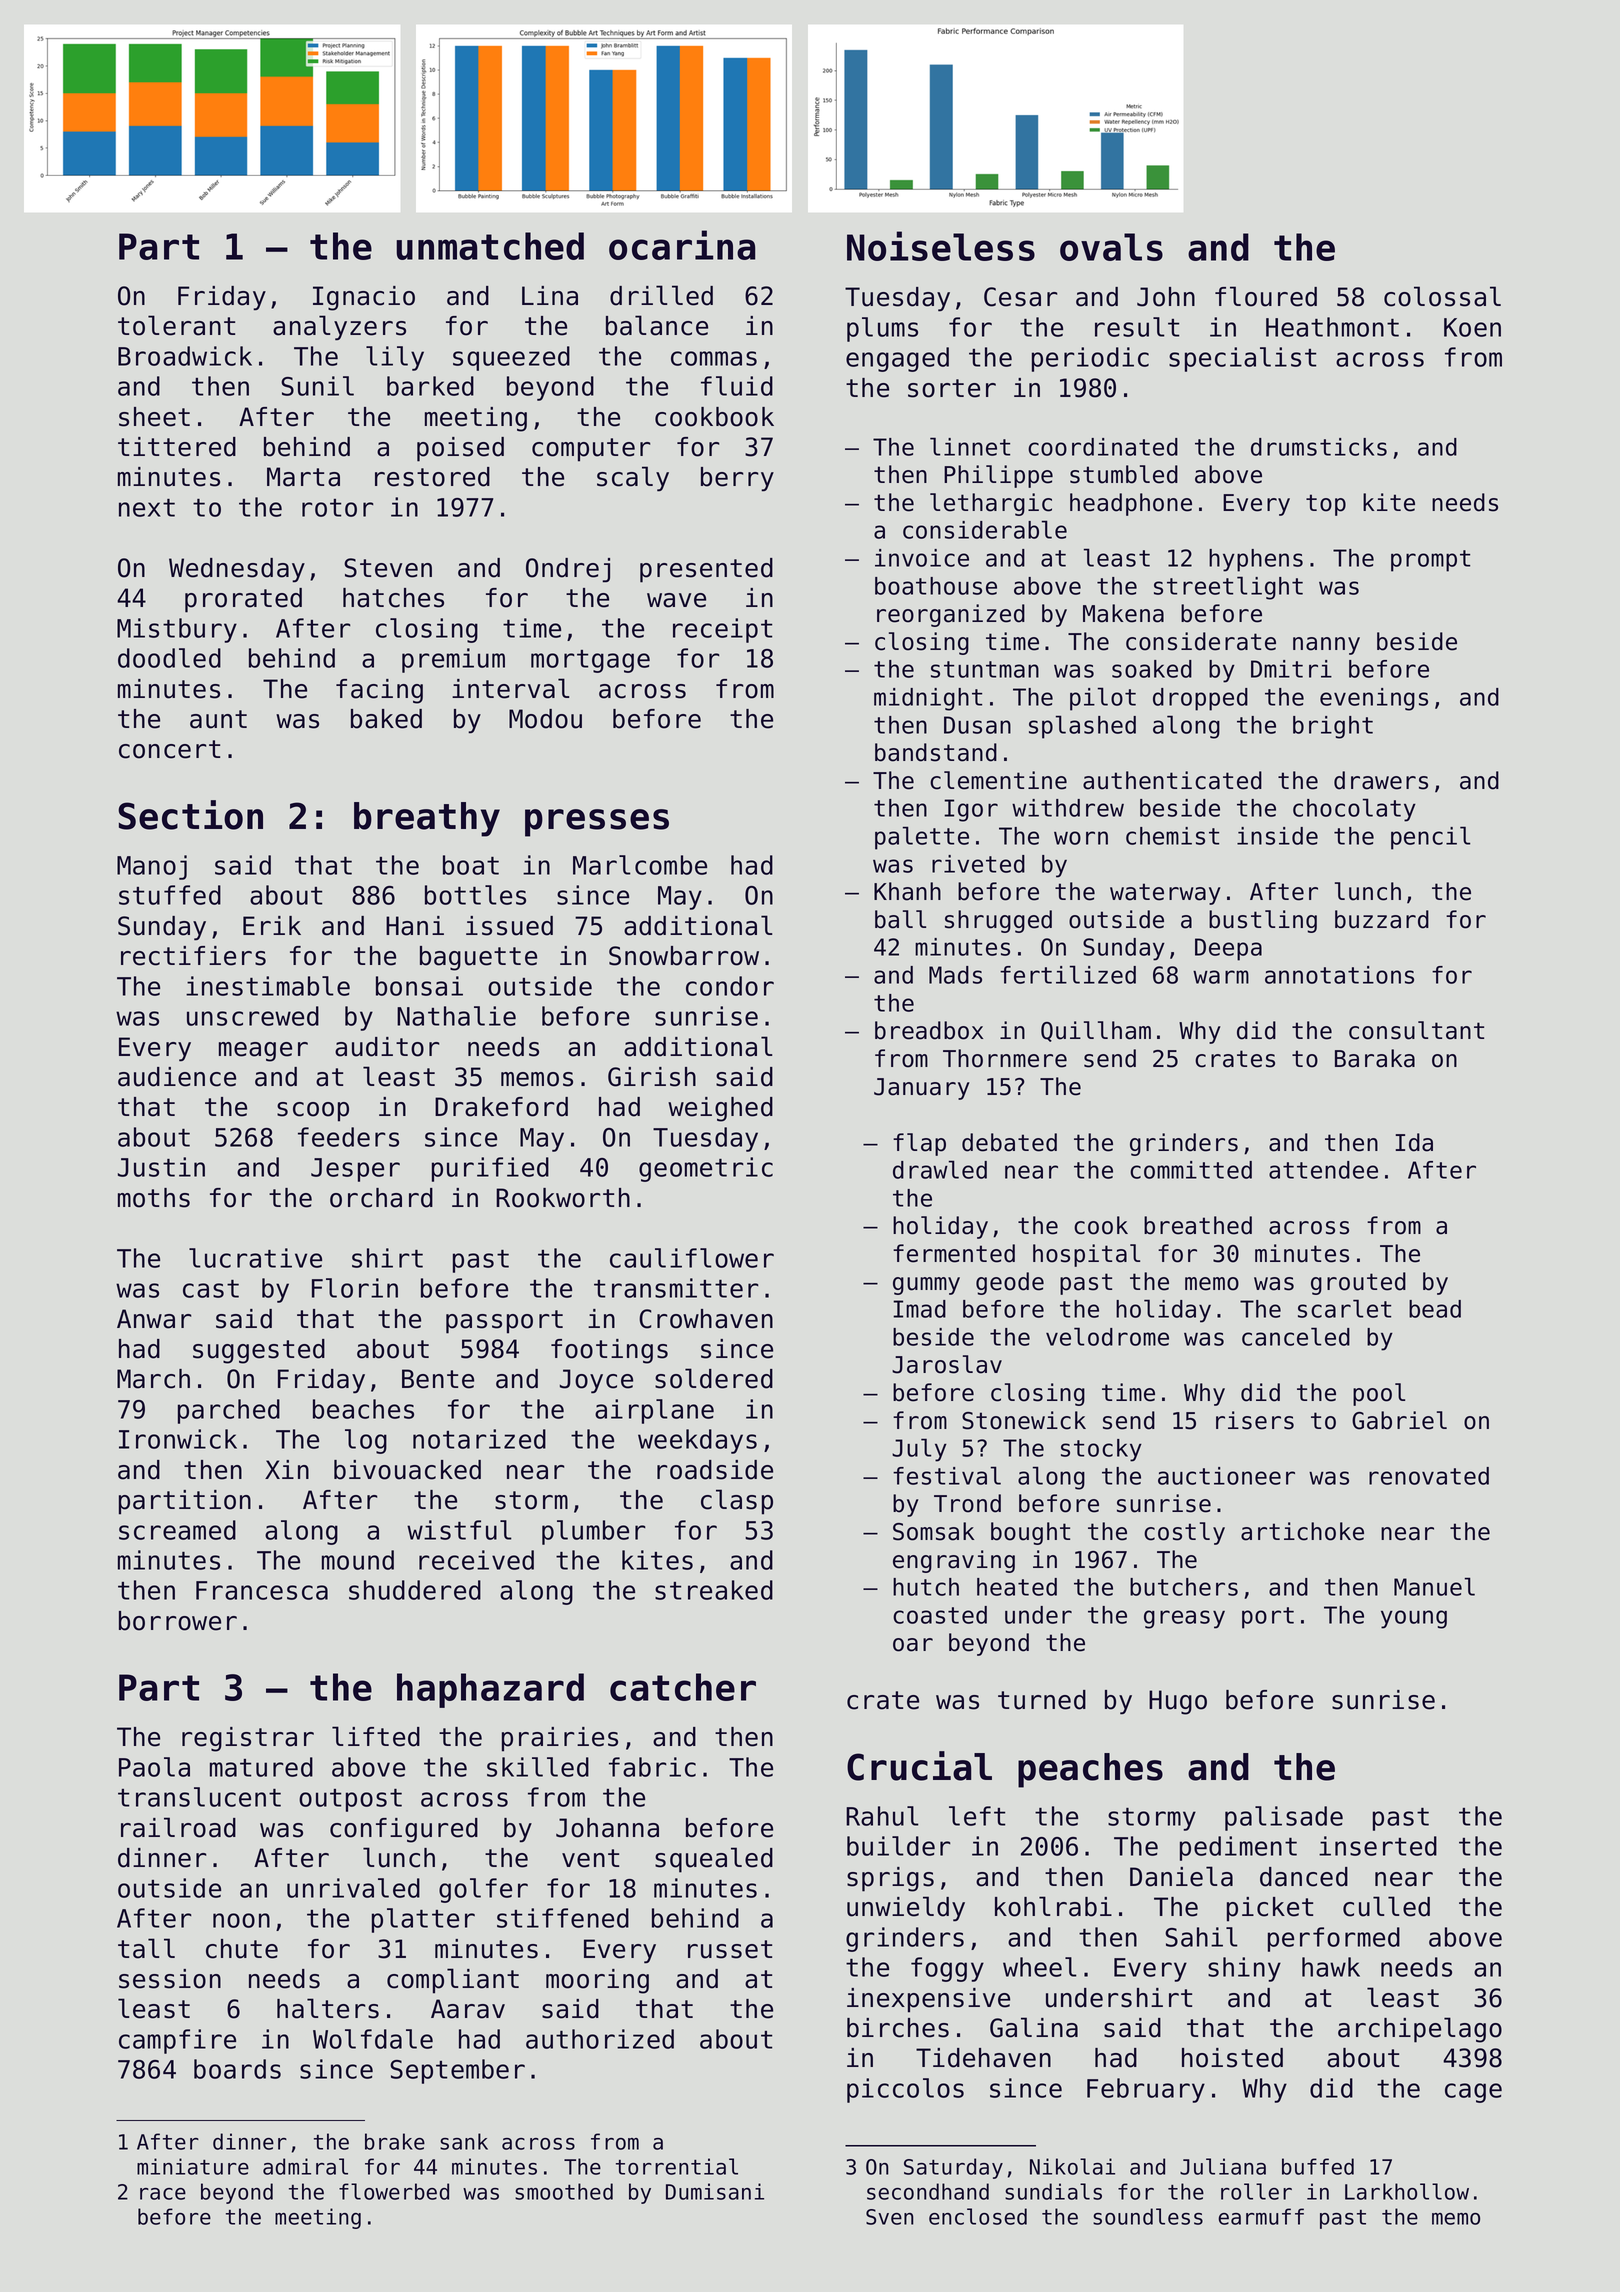  What do you see at coordinates (154, 417) in the screenshot?
I see `sheet` at bounding box center [154, 417].
